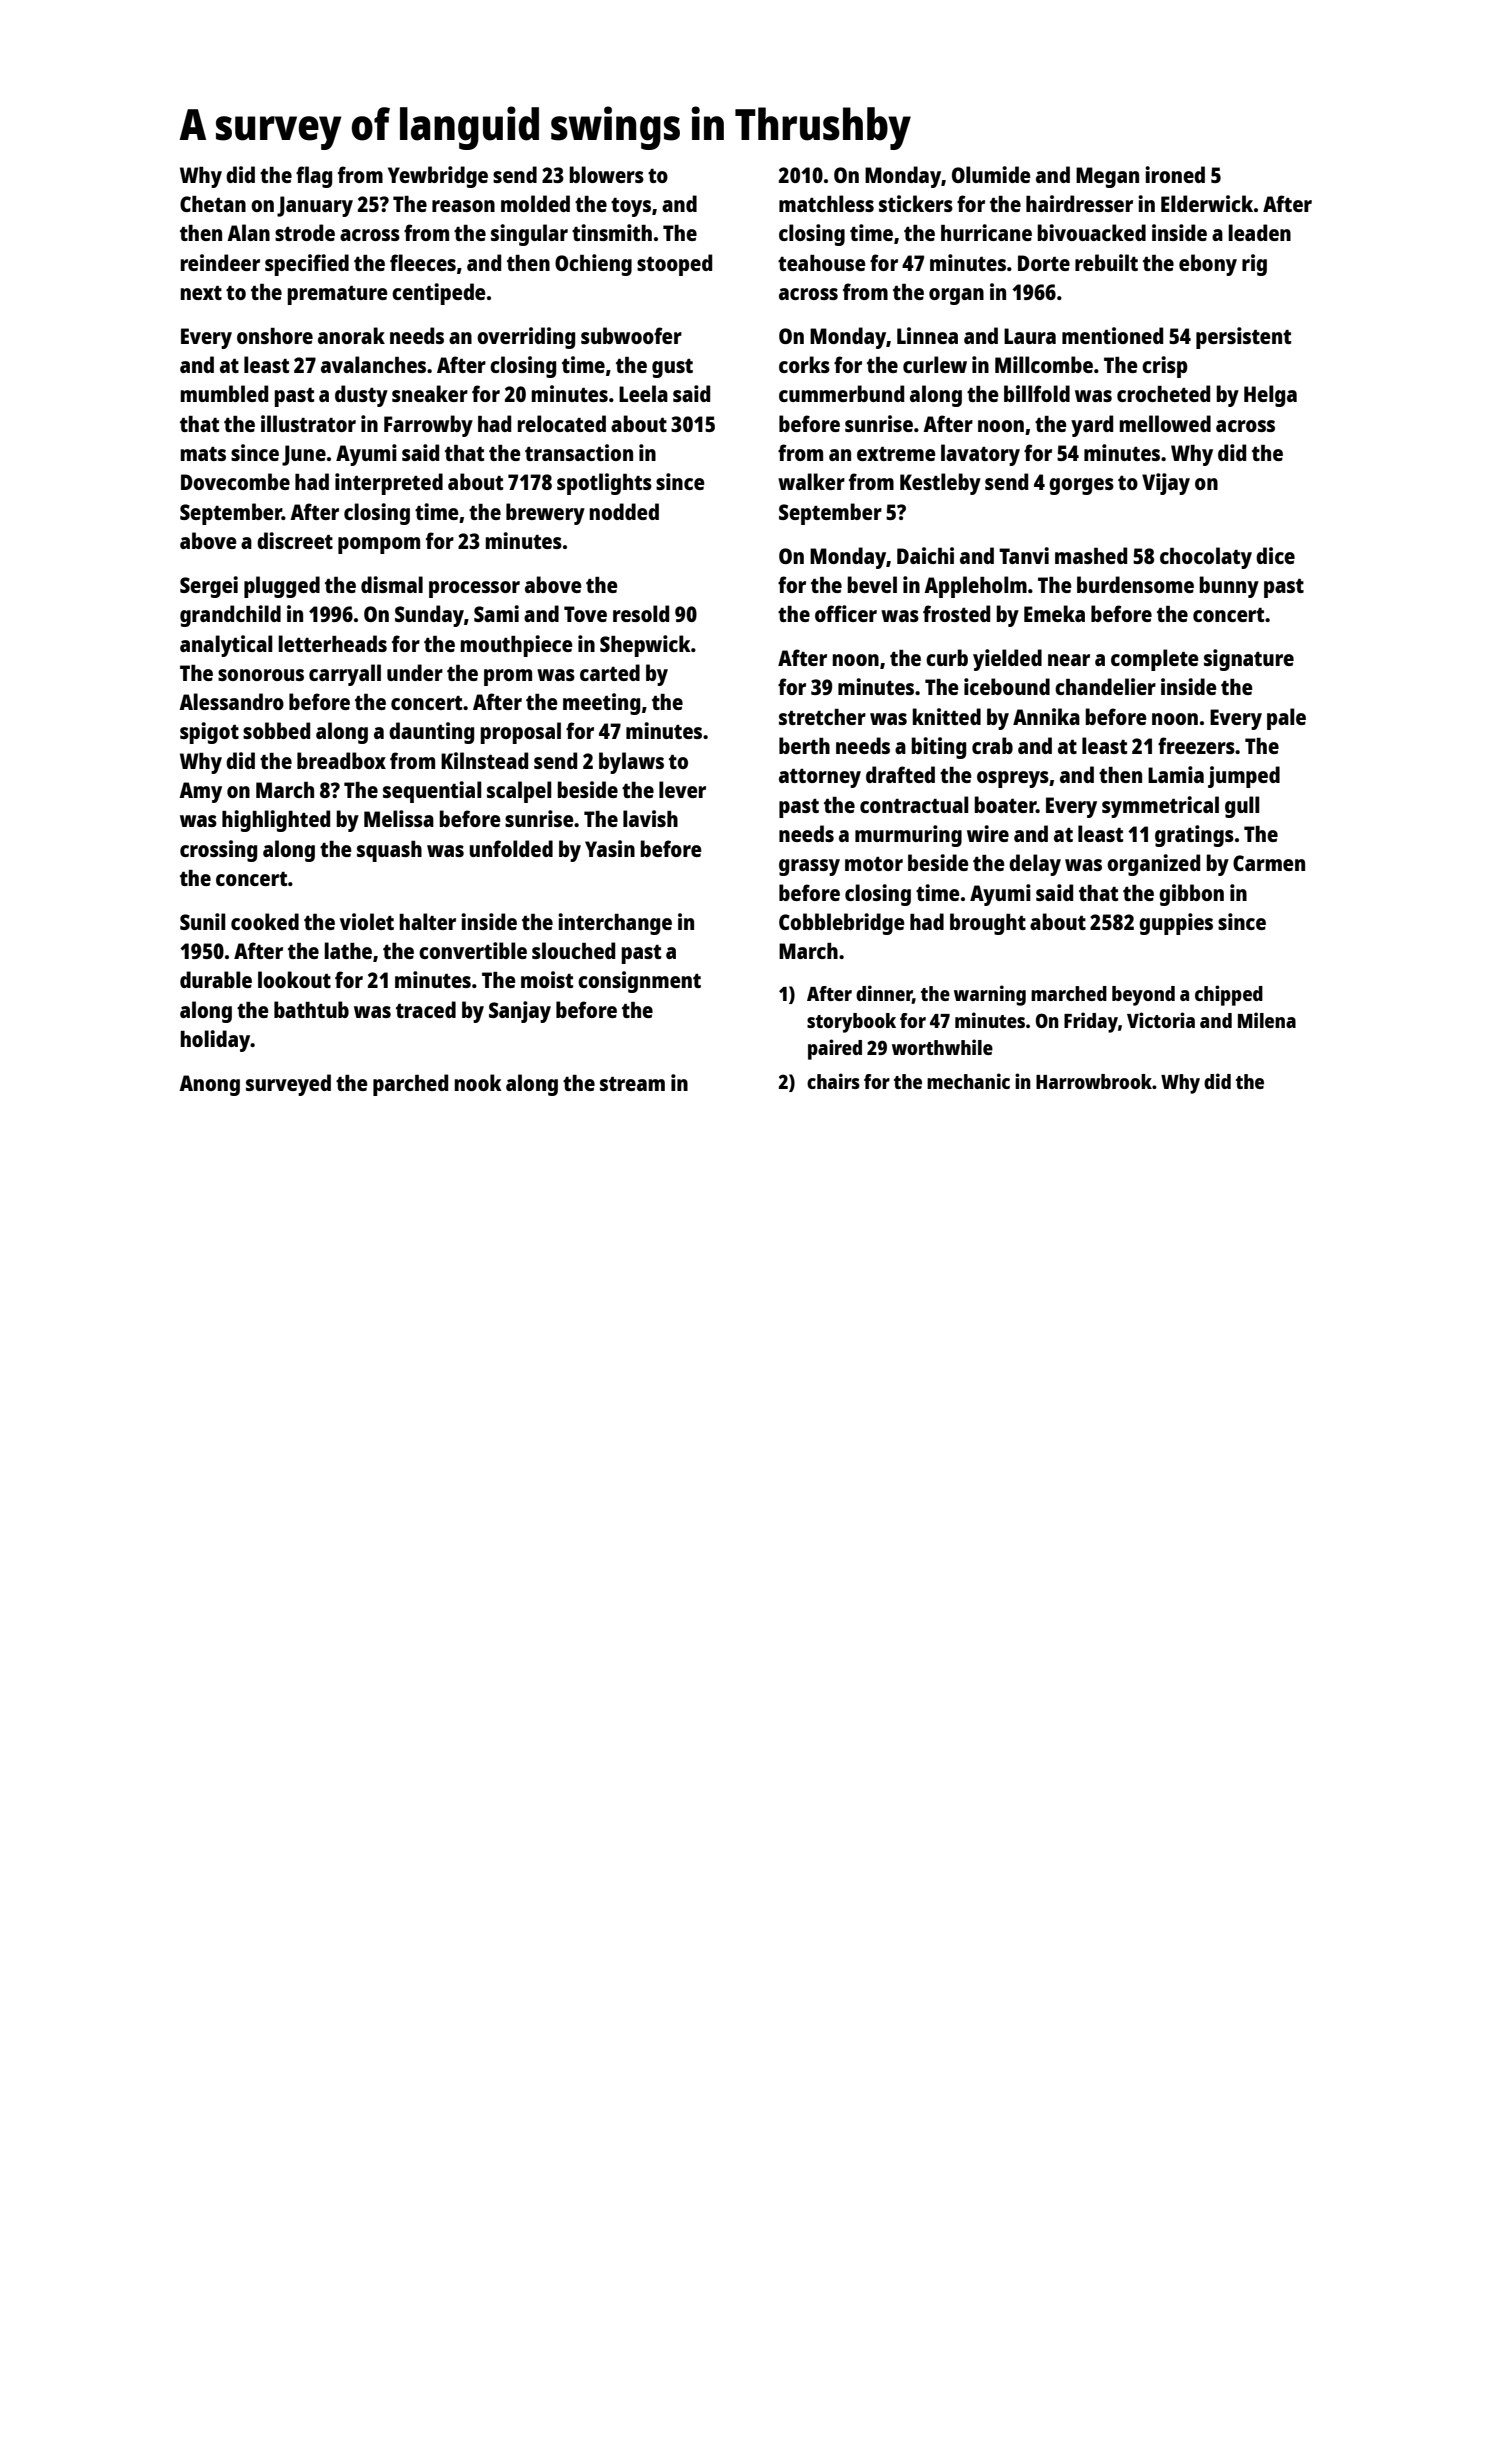 The height and width of the screenshot is (2464, 1496). Describe the element at coordinates (841, 393) in the screenshot. I see `cummerbund` at that location.
